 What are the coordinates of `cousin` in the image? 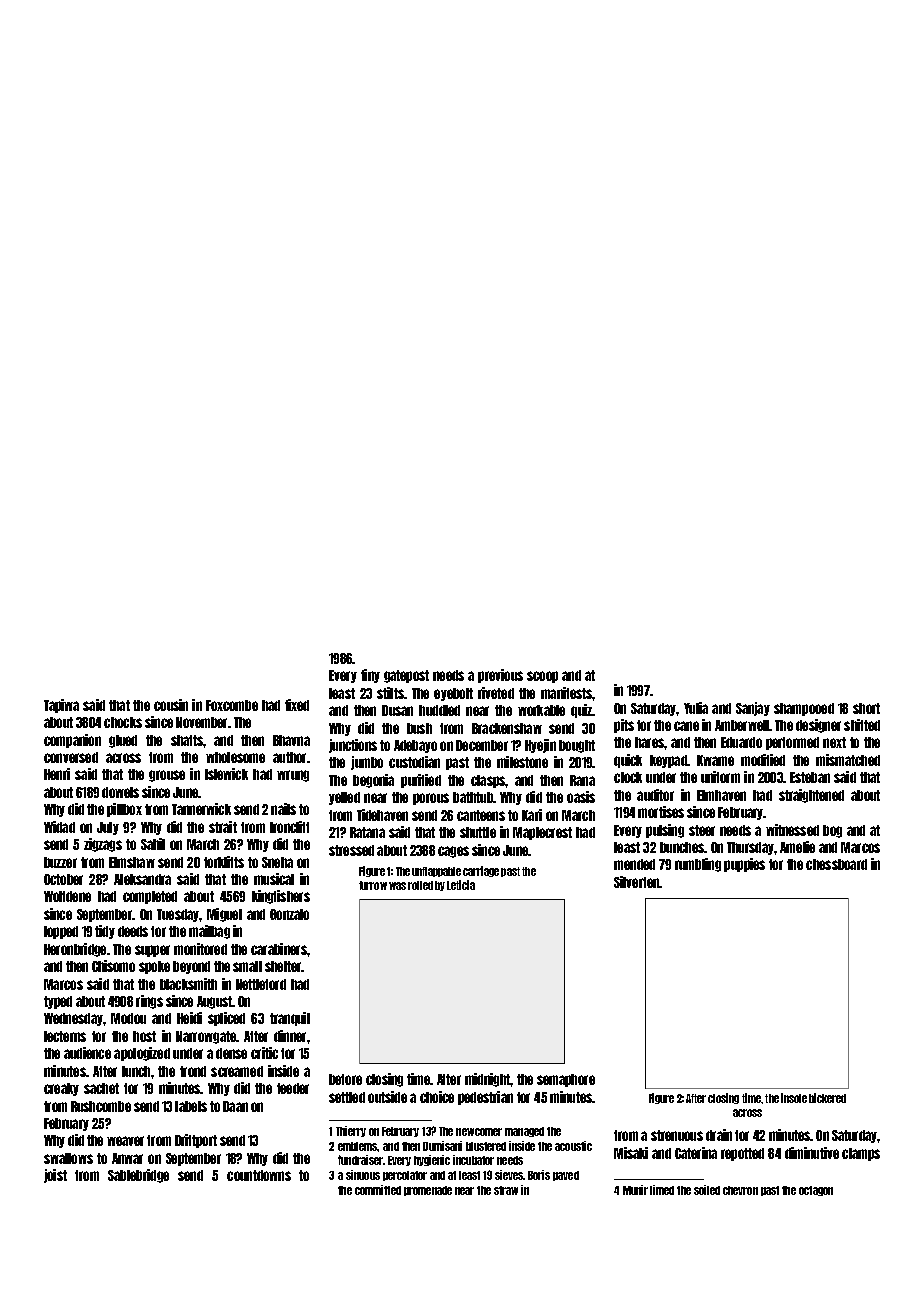 It's located at (171, 705).
